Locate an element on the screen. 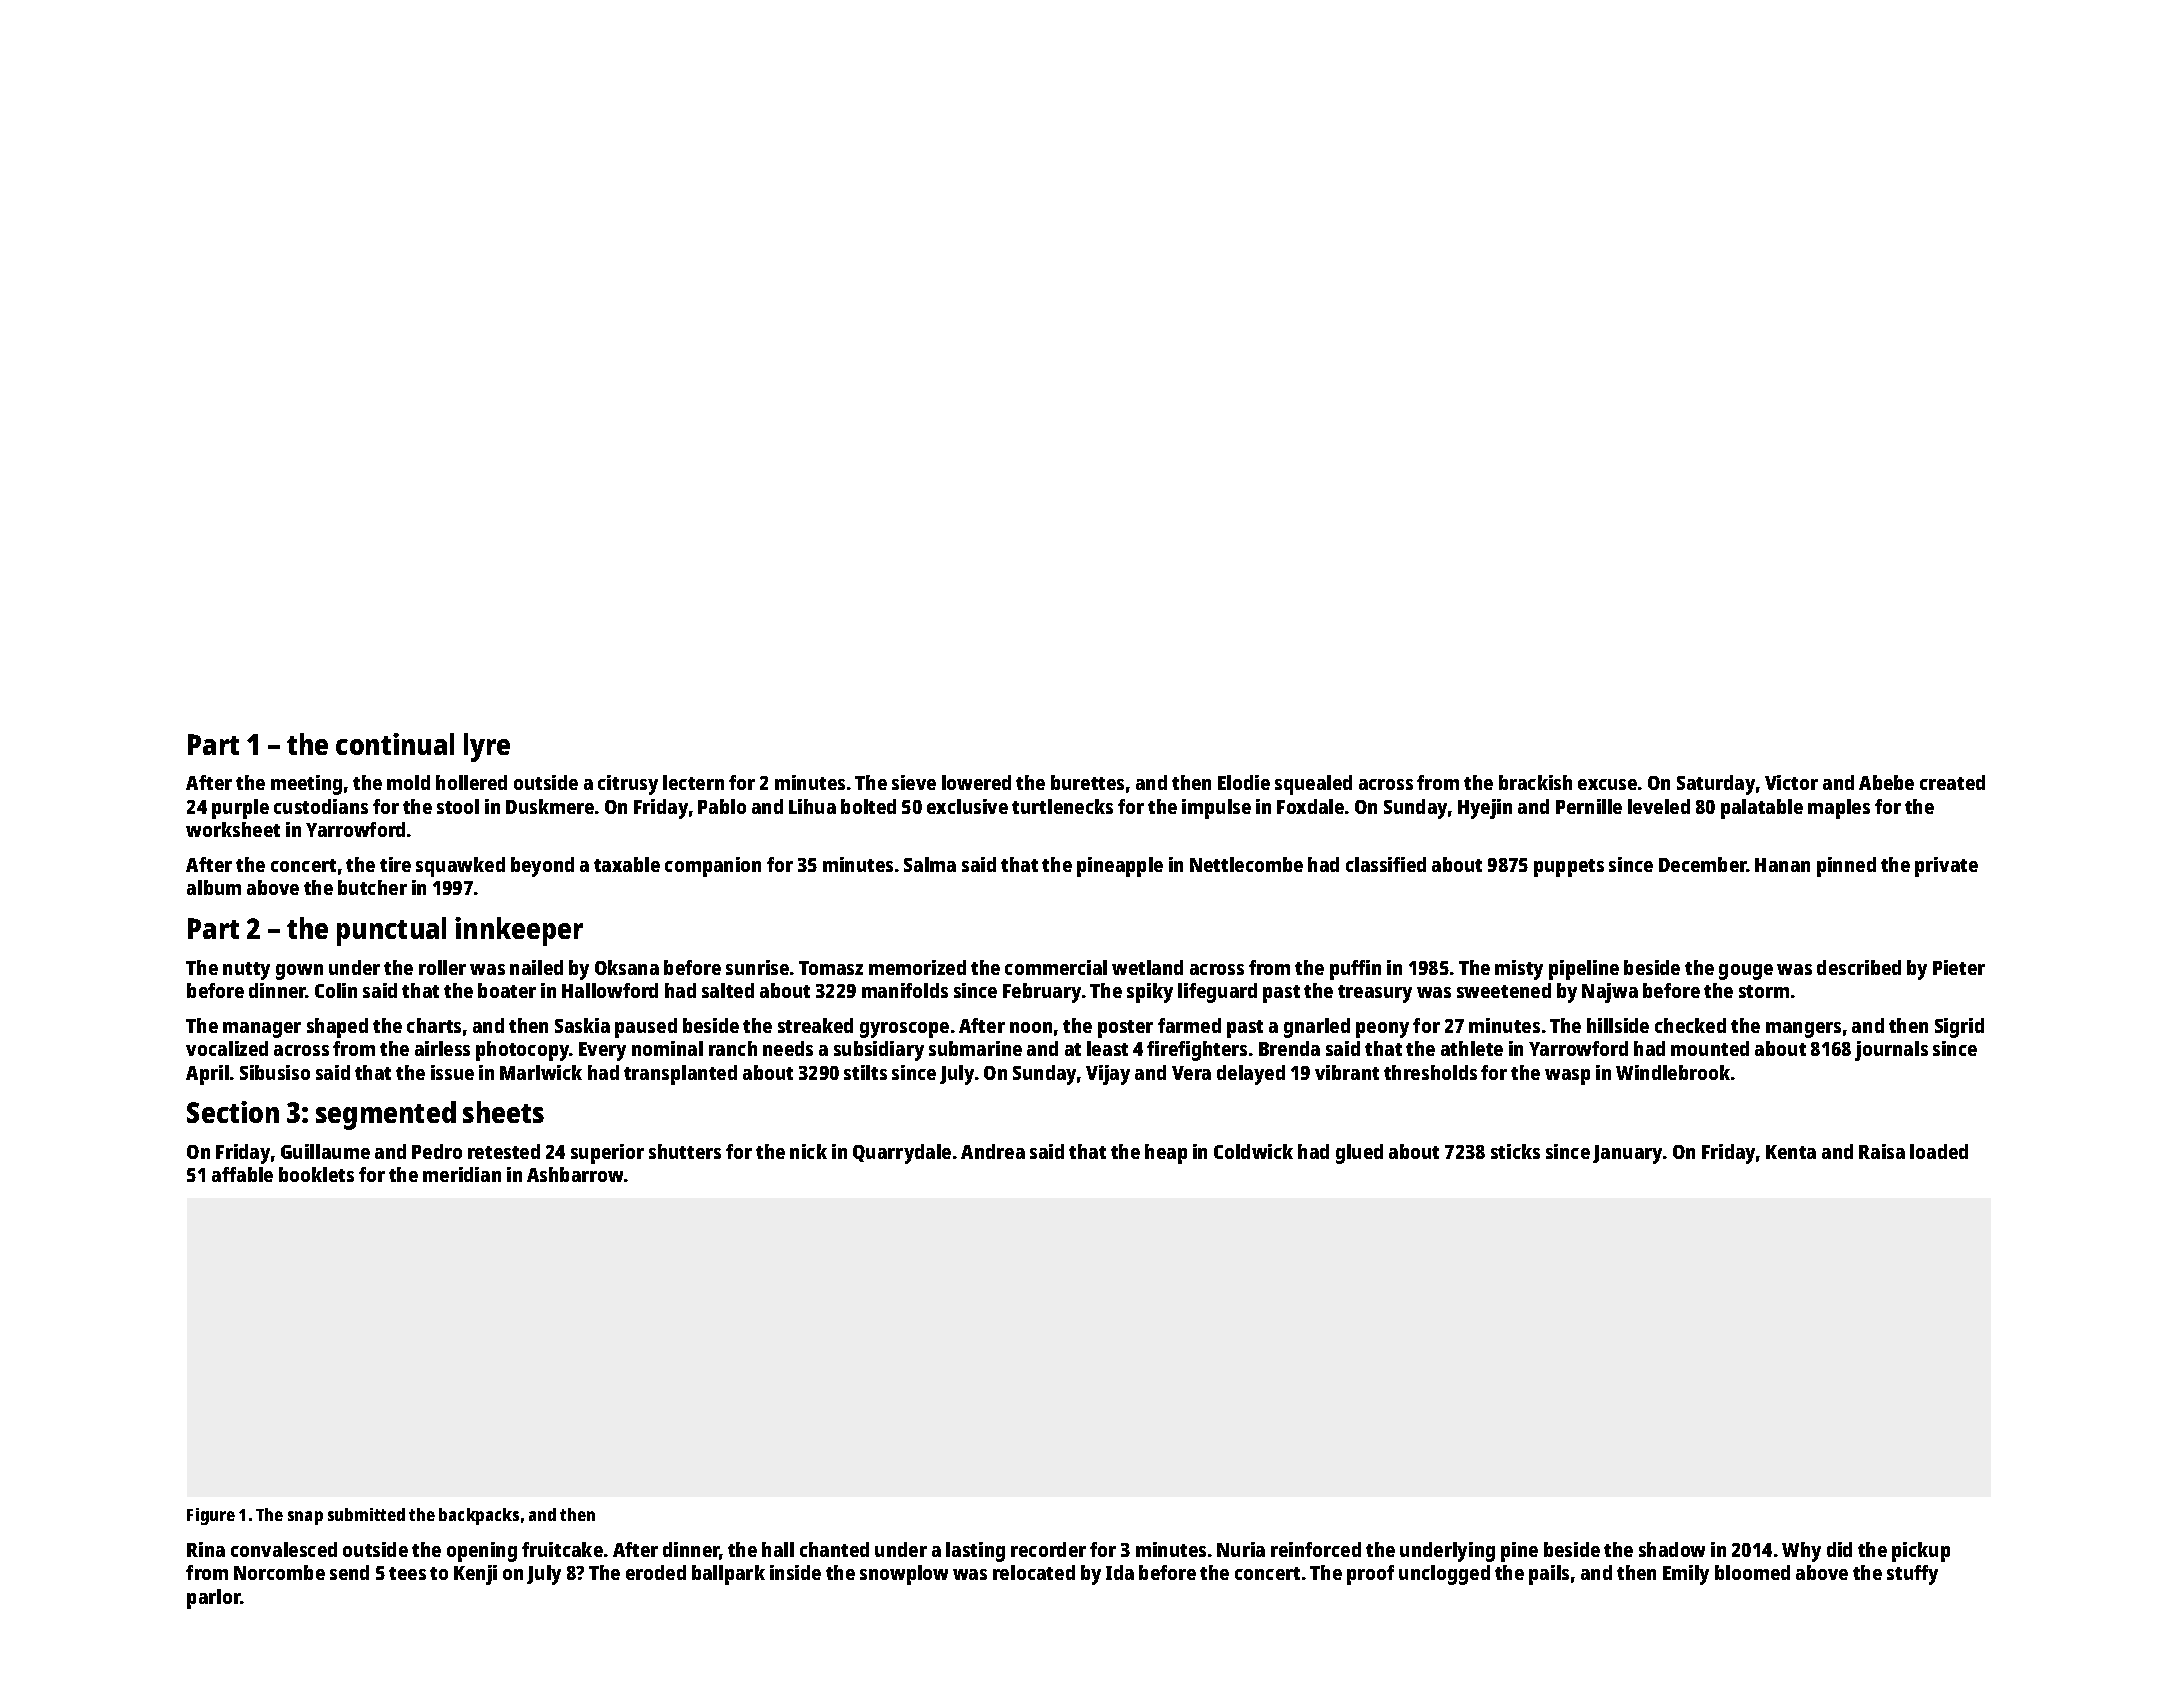 The image size is (2178, 1683). heap is located at coordinates (1166, 1154).
